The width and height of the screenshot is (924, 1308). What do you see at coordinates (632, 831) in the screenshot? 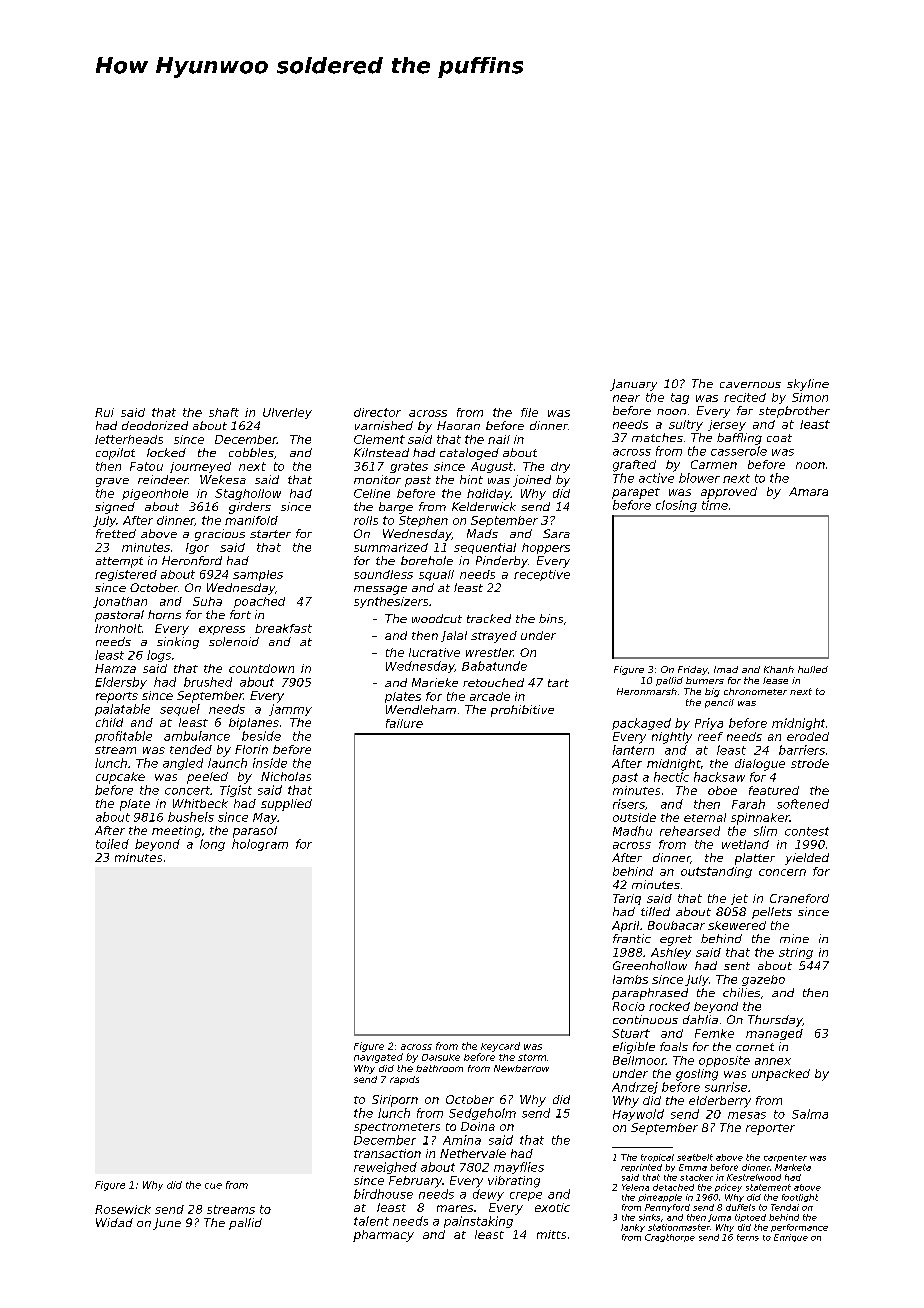
I see `Madhu` at bounding box center [632, 831].
